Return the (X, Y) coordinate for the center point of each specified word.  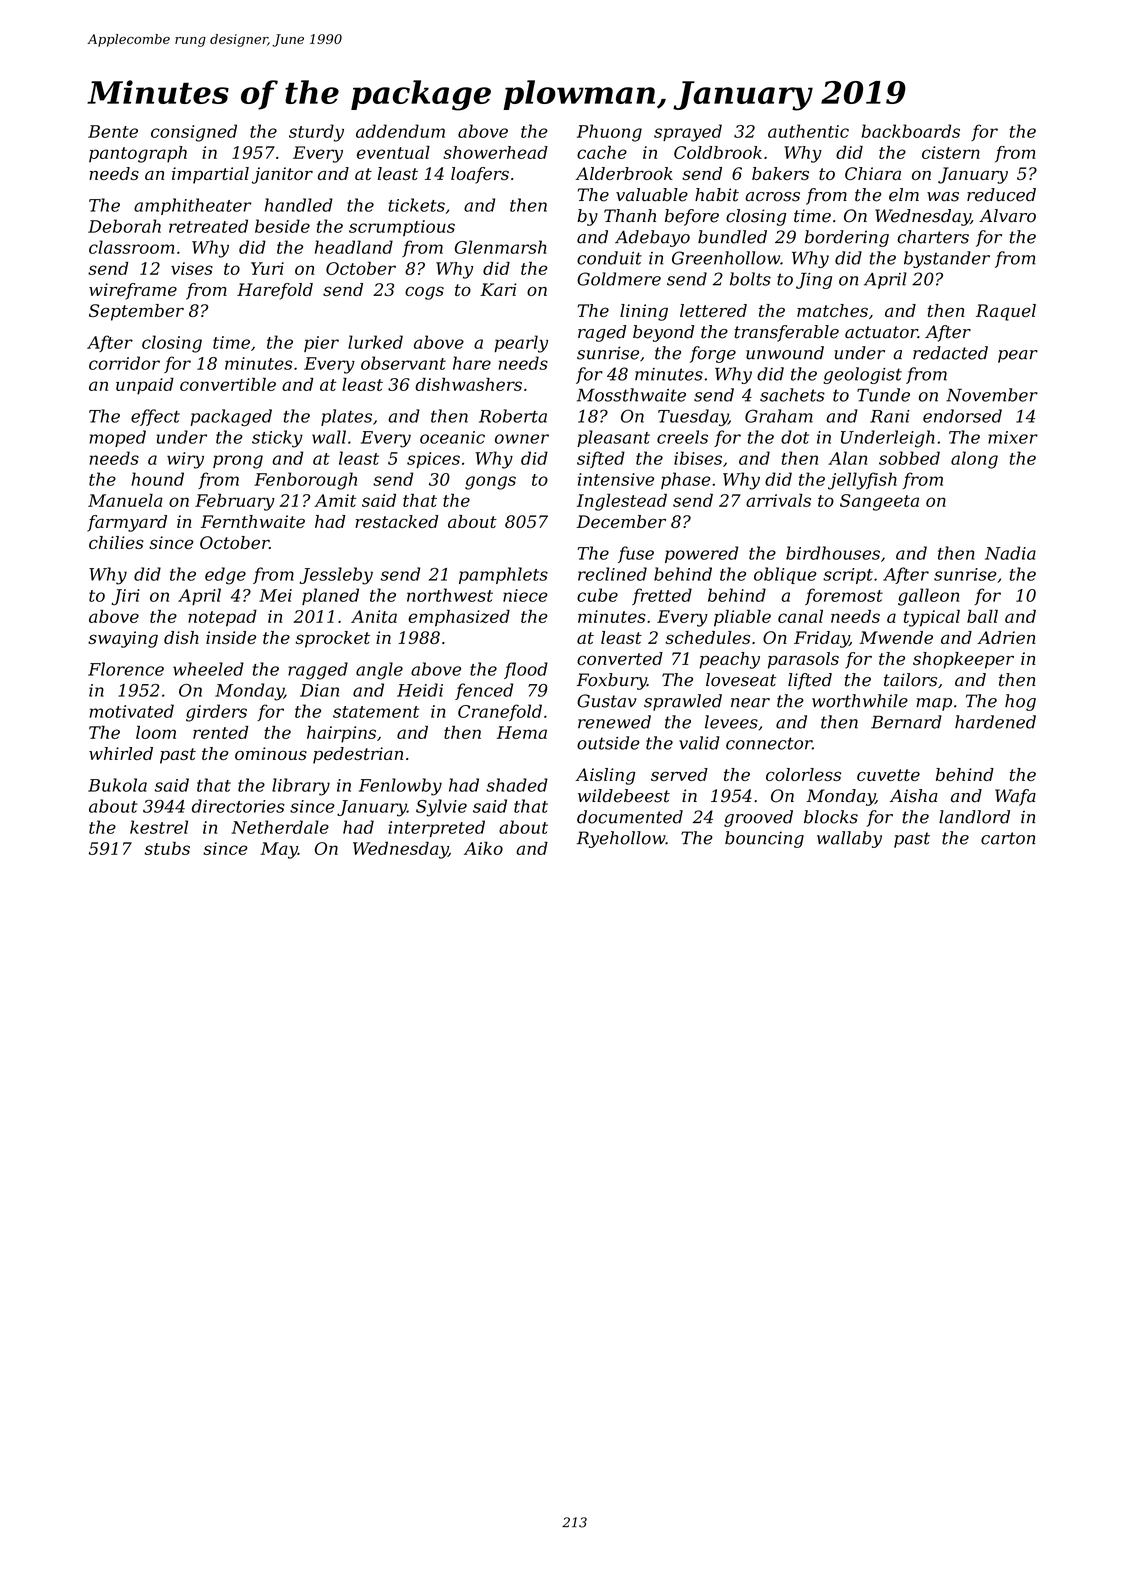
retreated (208, 226)
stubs (167, 848)
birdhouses (833, 553)
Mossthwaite (631, 395)
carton (1008, 838)
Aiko (483, 848)
